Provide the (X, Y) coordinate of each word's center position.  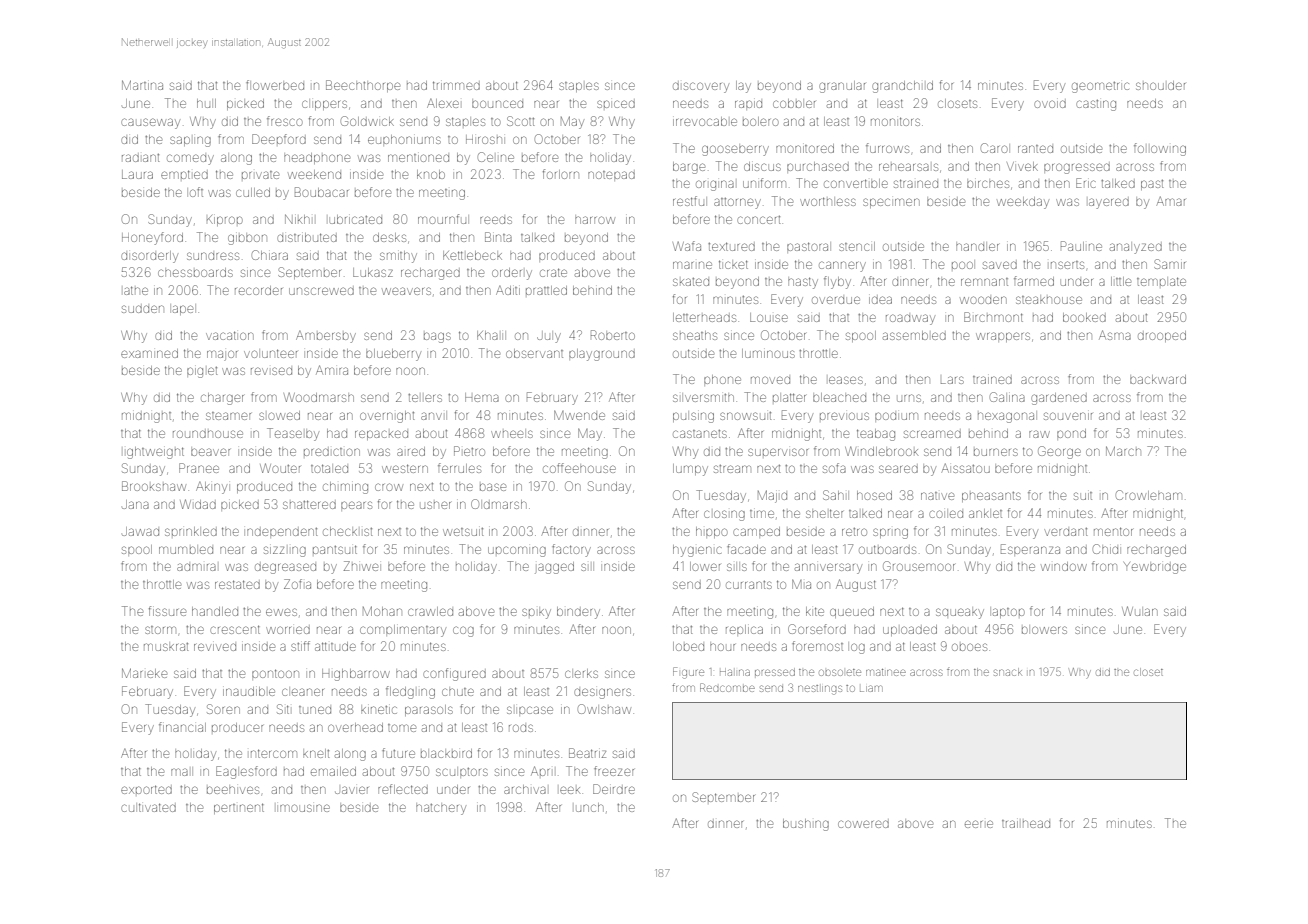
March (1123, 451)
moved (770, 380)
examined (149, 353)
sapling (190, 141)
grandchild (902, 87)
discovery (701, 87)
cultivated (148, 807)
